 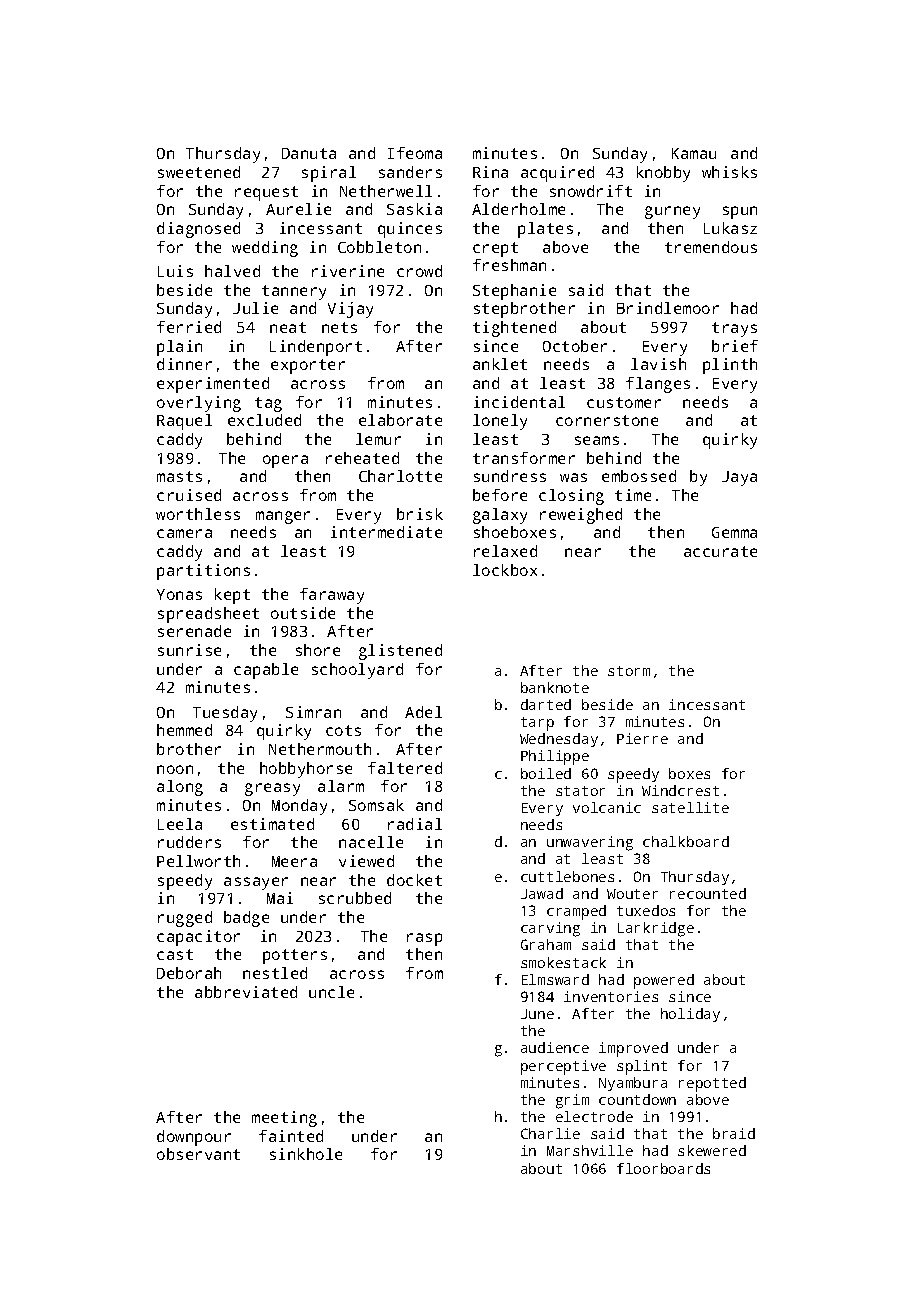 I want to click on Nyambura, so click(x=633, y=1084).
